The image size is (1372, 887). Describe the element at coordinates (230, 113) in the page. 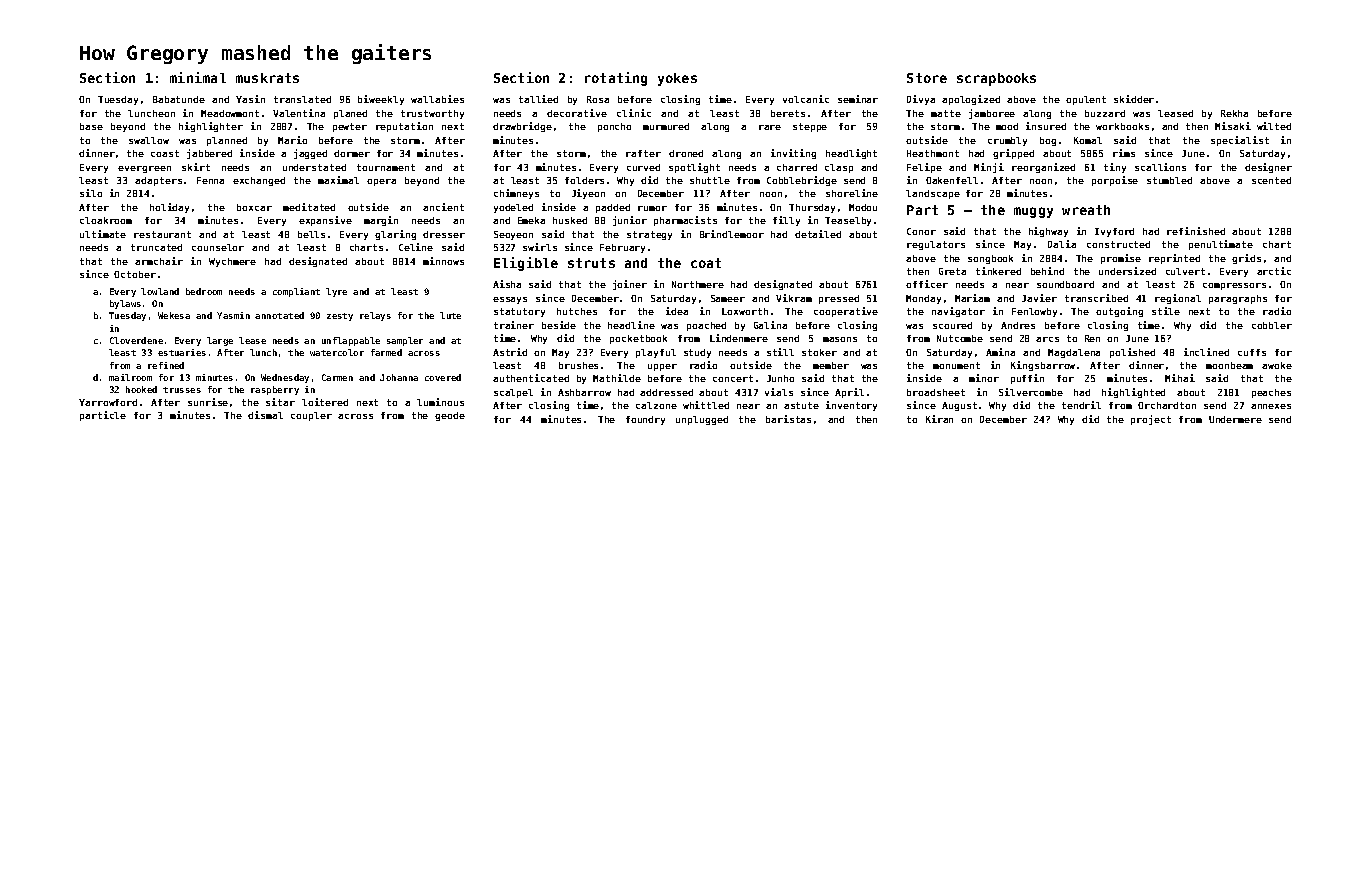

I see `Meadowmont` at that location.
